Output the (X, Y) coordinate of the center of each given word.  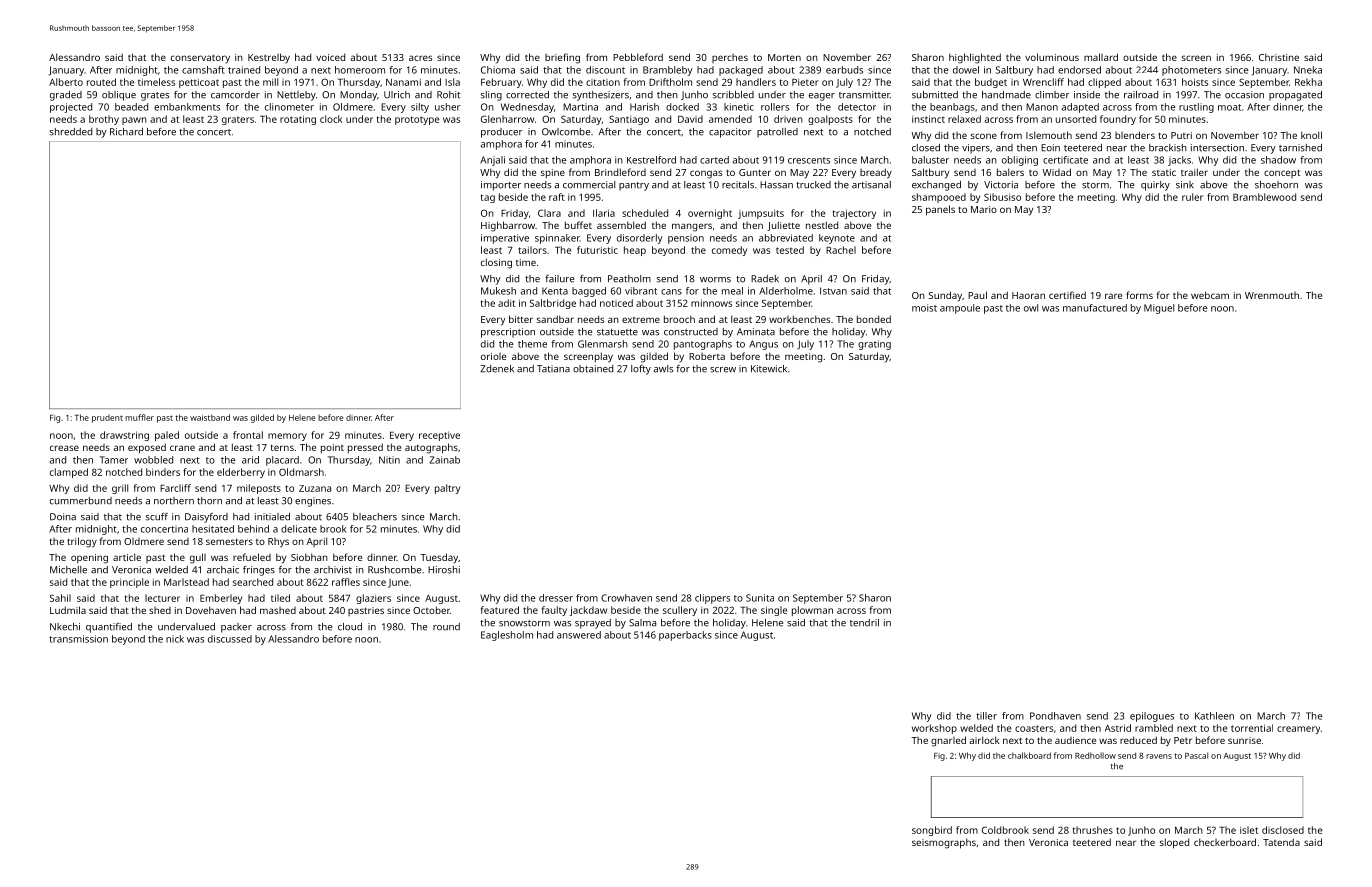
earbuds (844, 70)
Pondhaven (1055, 716)
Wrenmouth (1272, 295)
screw (723, 370)
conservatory (200, 59)
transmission (78, 639)
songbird (932, 831)
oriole (493, 356)
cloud (350, 627)
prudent (107, 419)
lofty (641, 370)
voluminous (1052, 57)
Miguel (1159, 309)
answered (579, 635)
